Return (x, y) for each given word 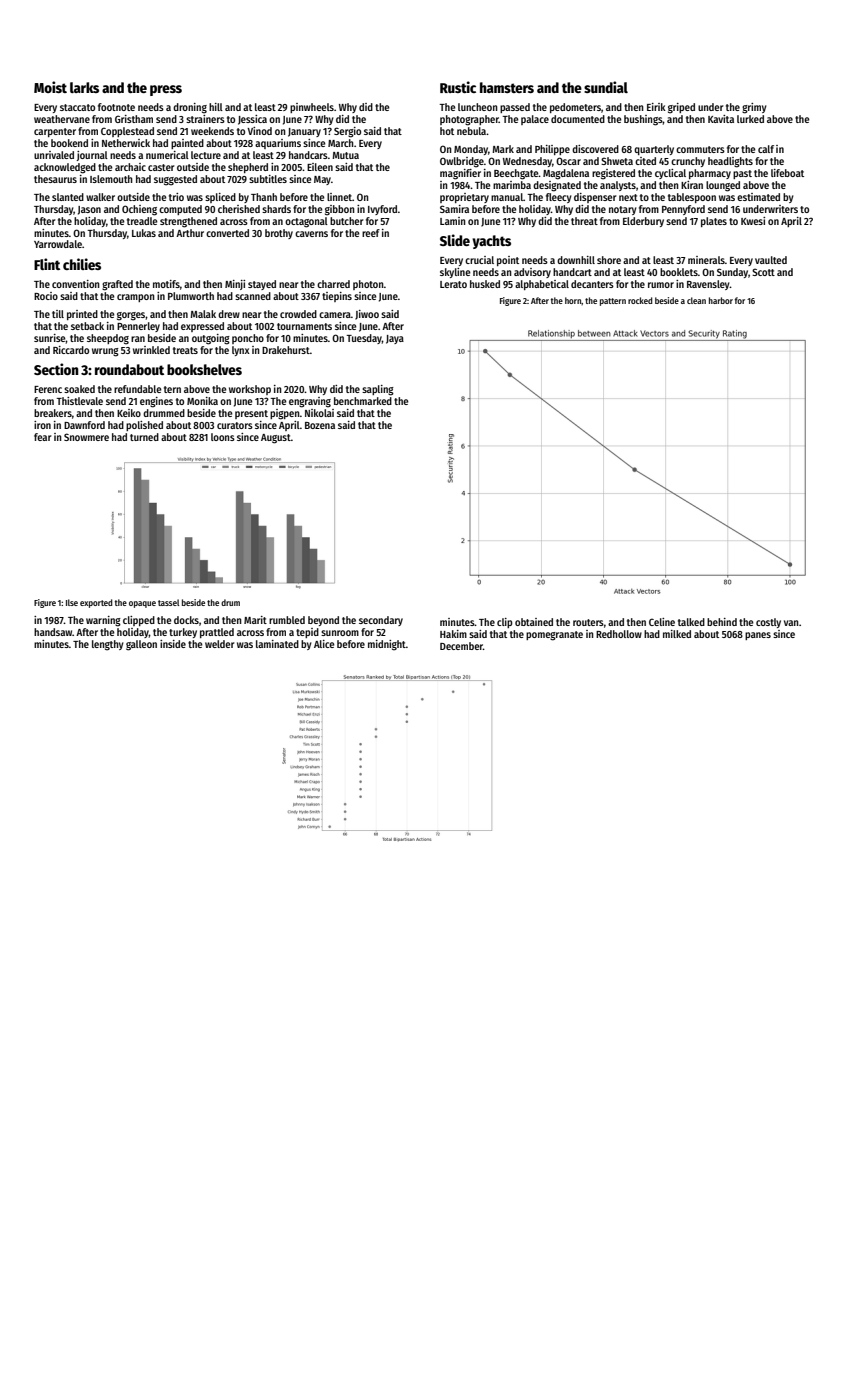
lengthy (108, 645)
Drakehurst (286, 350)
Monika (202, 401)
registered (613, 174)
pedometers (575, 108)
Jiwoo (367, 315)
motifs (166, 284)
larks (84, 87)
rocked (640, 300)
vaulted (771, 260)
